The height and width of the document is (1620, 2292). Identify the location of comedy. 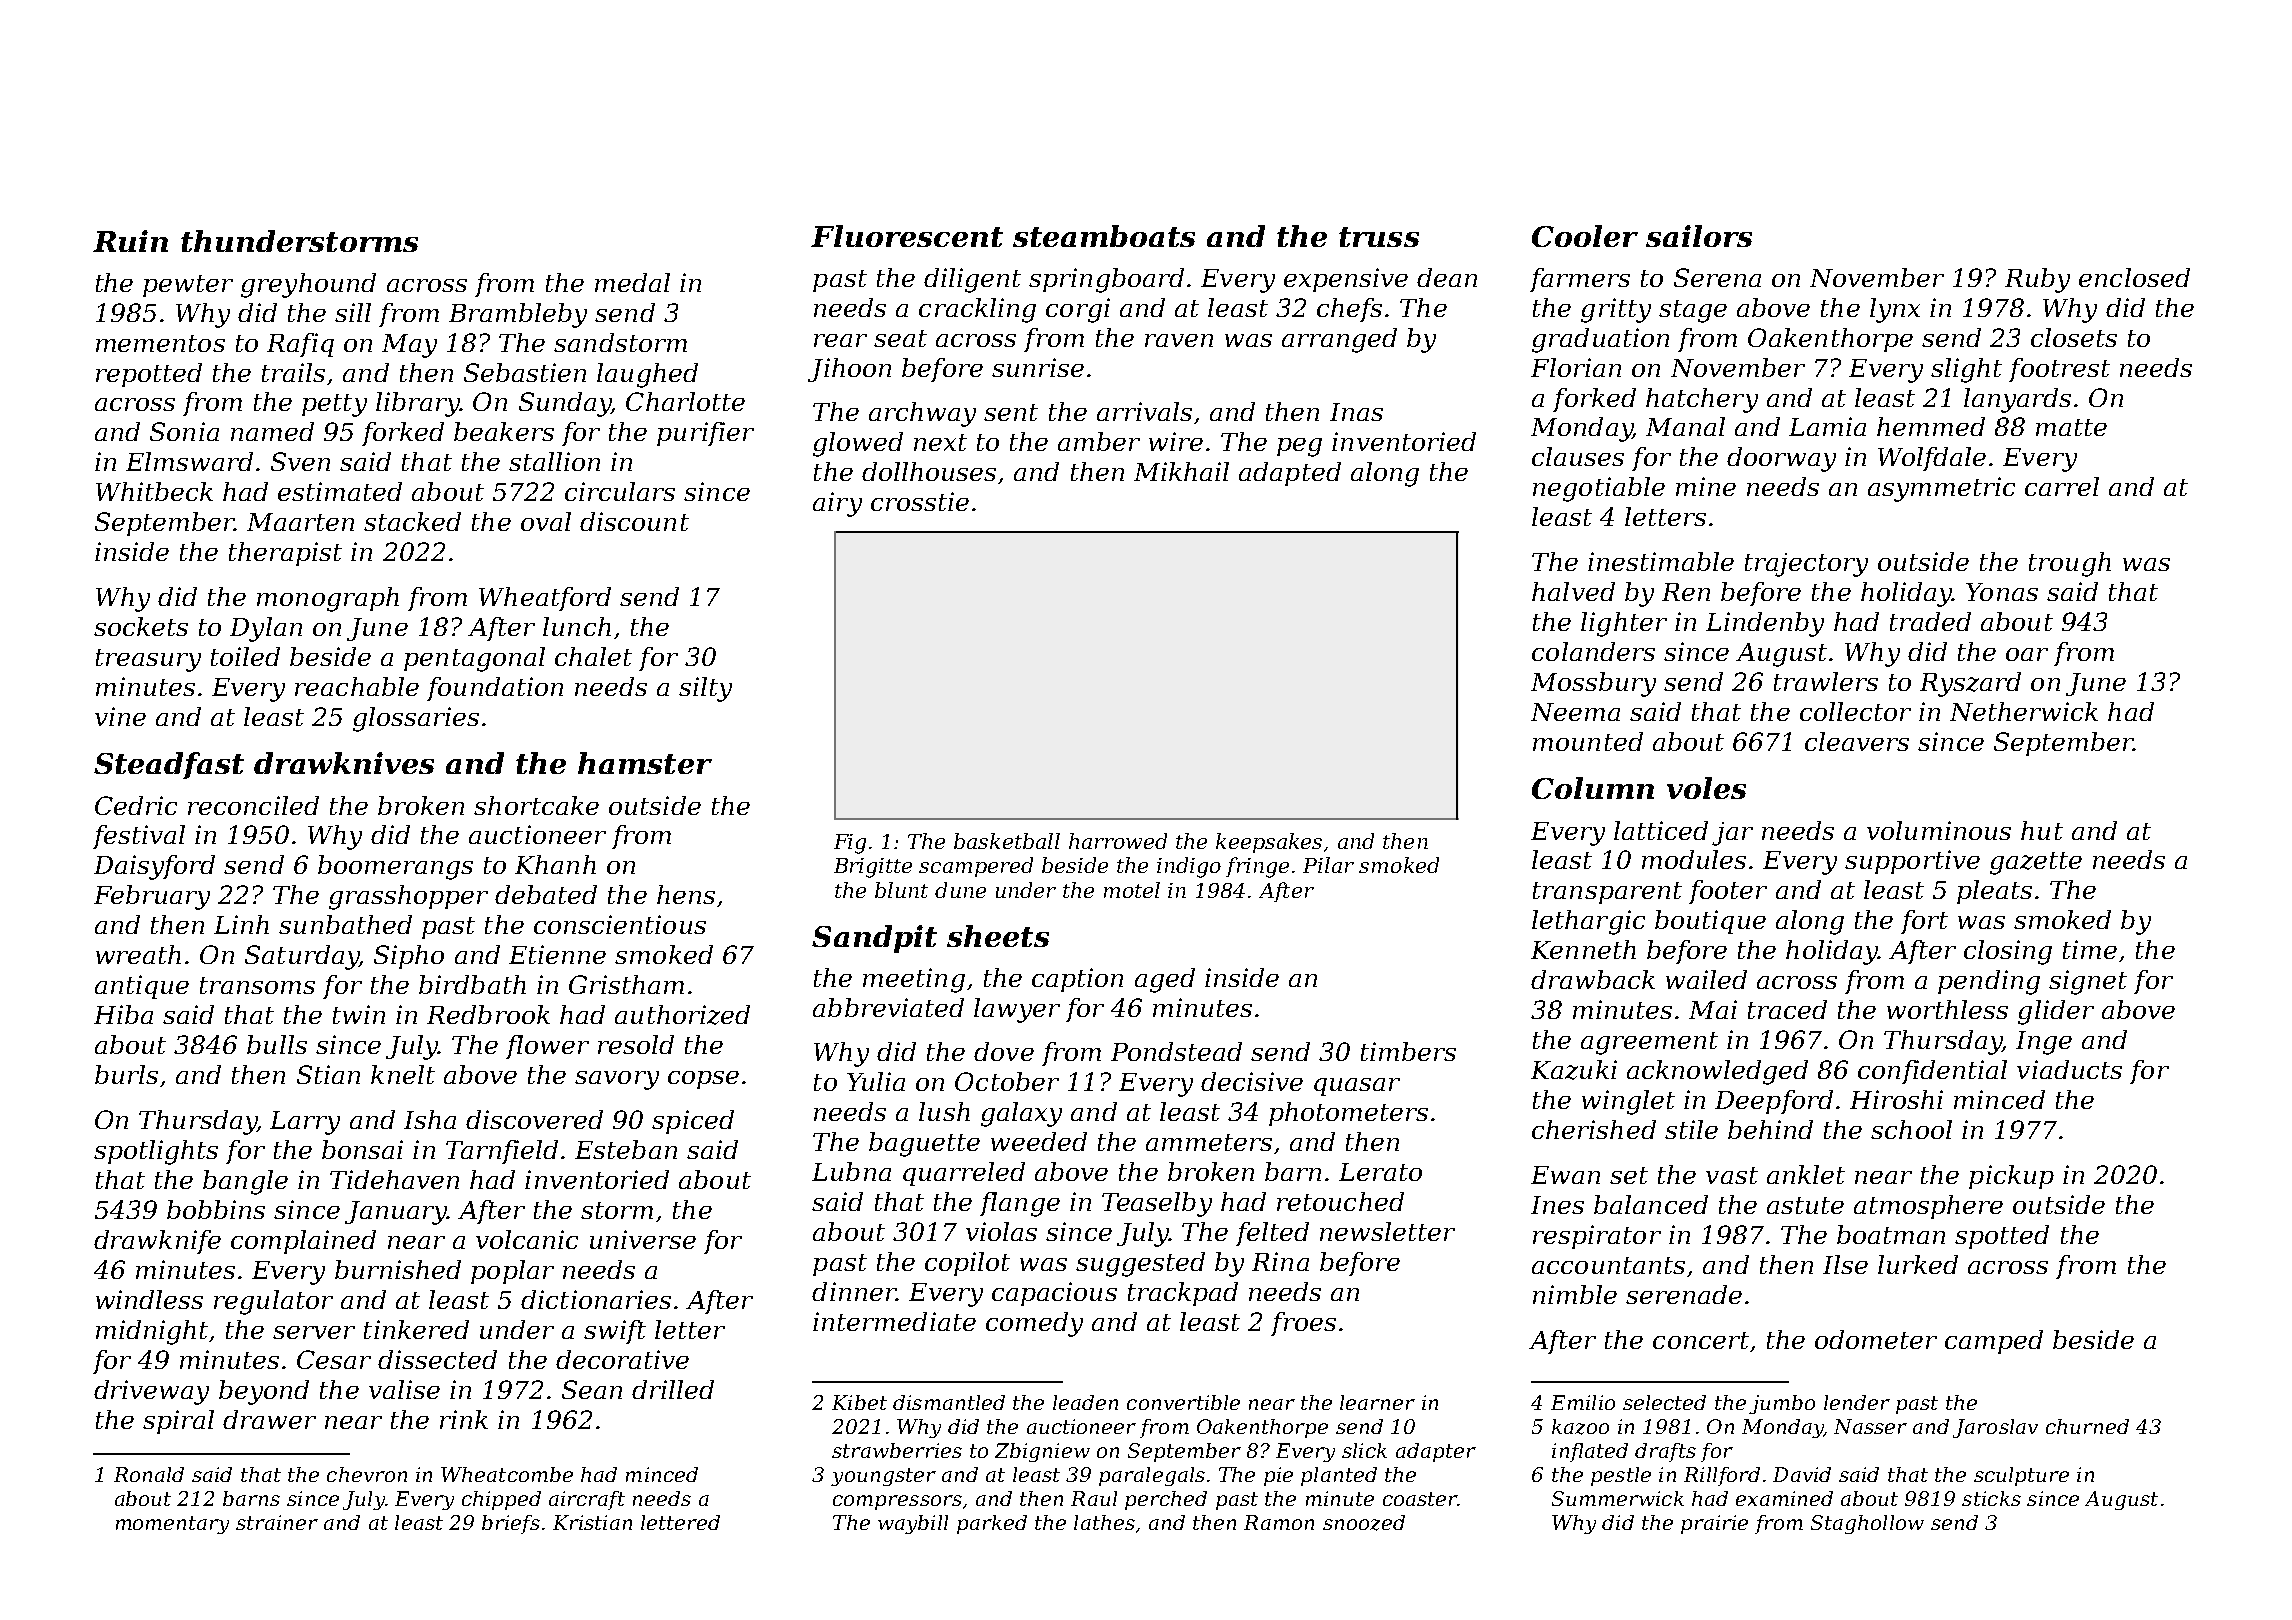
(1034, 1324).
